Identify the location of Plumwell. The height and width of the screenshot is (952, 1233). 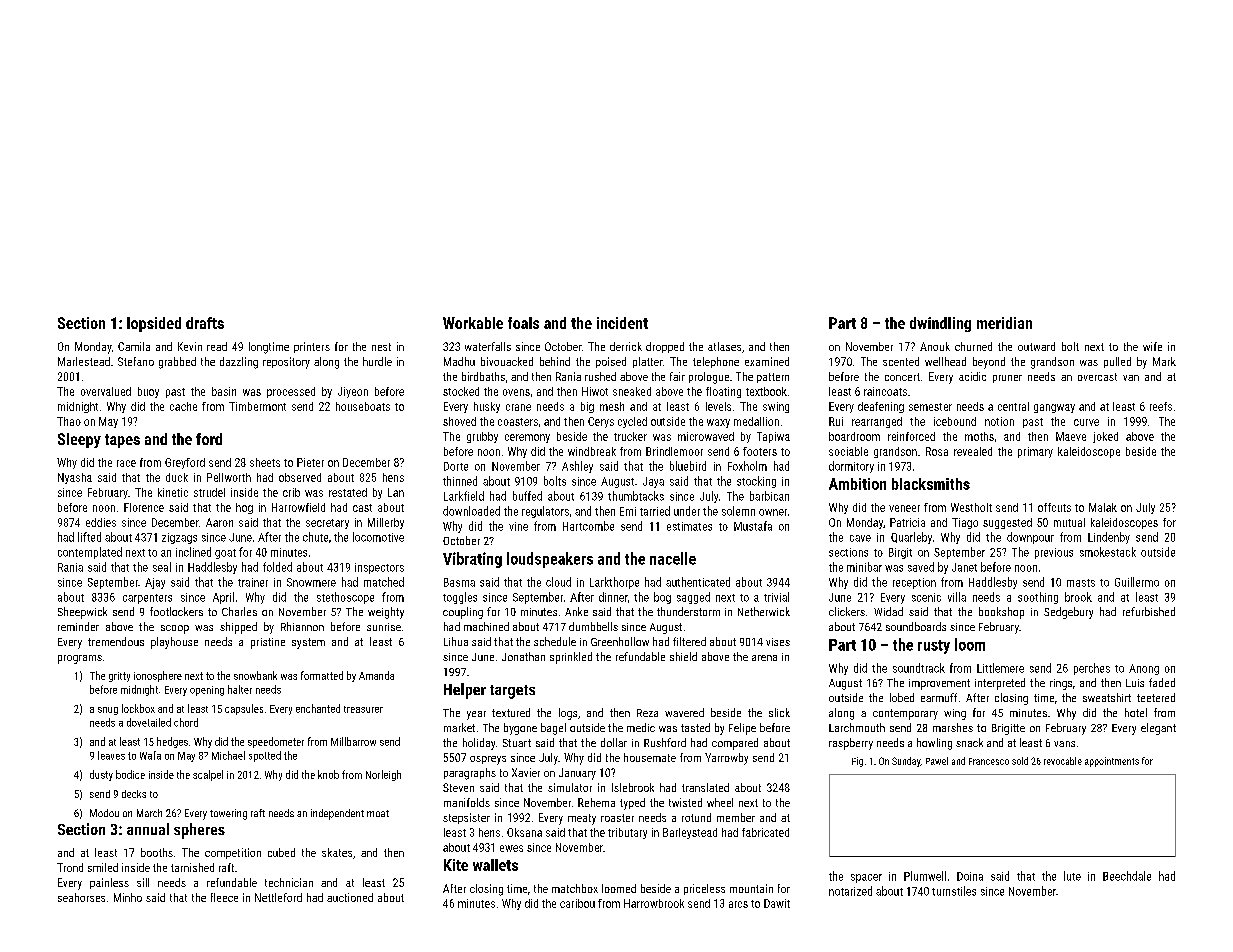
(925, 876).
